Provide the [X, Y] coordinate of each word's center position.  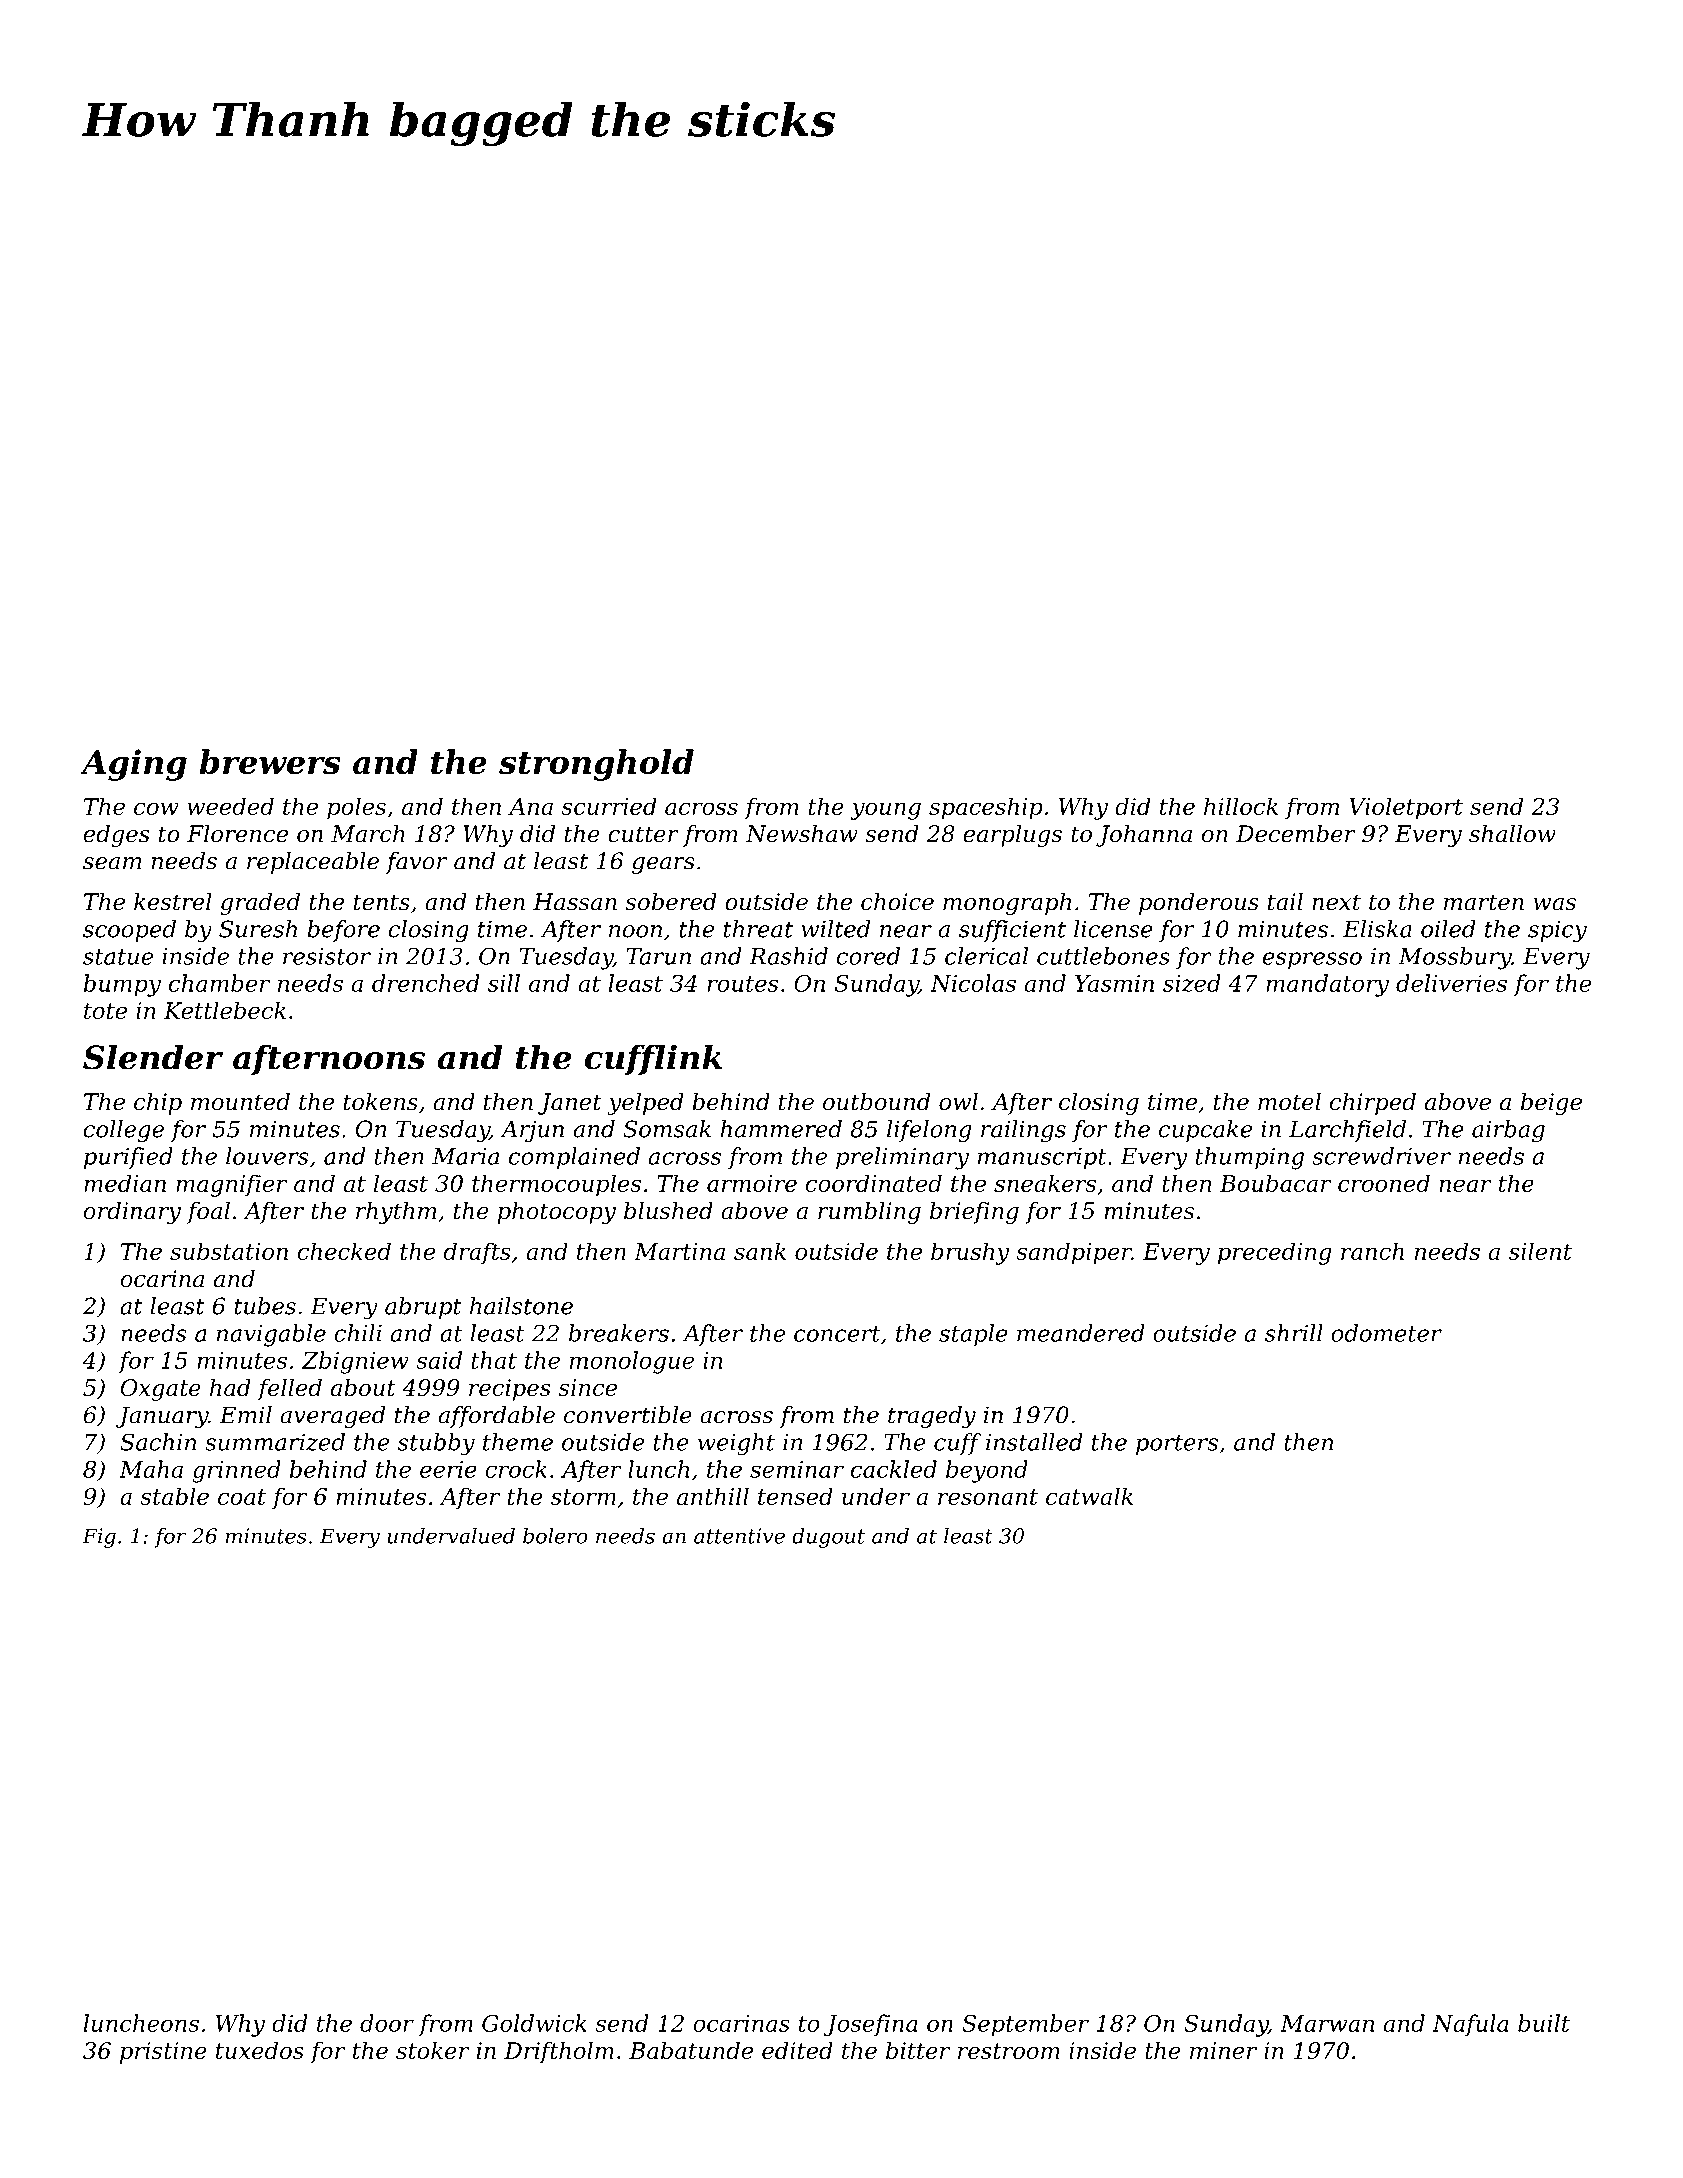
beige [1551, 1104]
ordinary [132, 1213]
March [368, 834]
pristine [163, 2053]
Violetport [1406, 808]
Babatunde [691, 2050]
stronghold [596, 765]
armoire [752, 1183]
